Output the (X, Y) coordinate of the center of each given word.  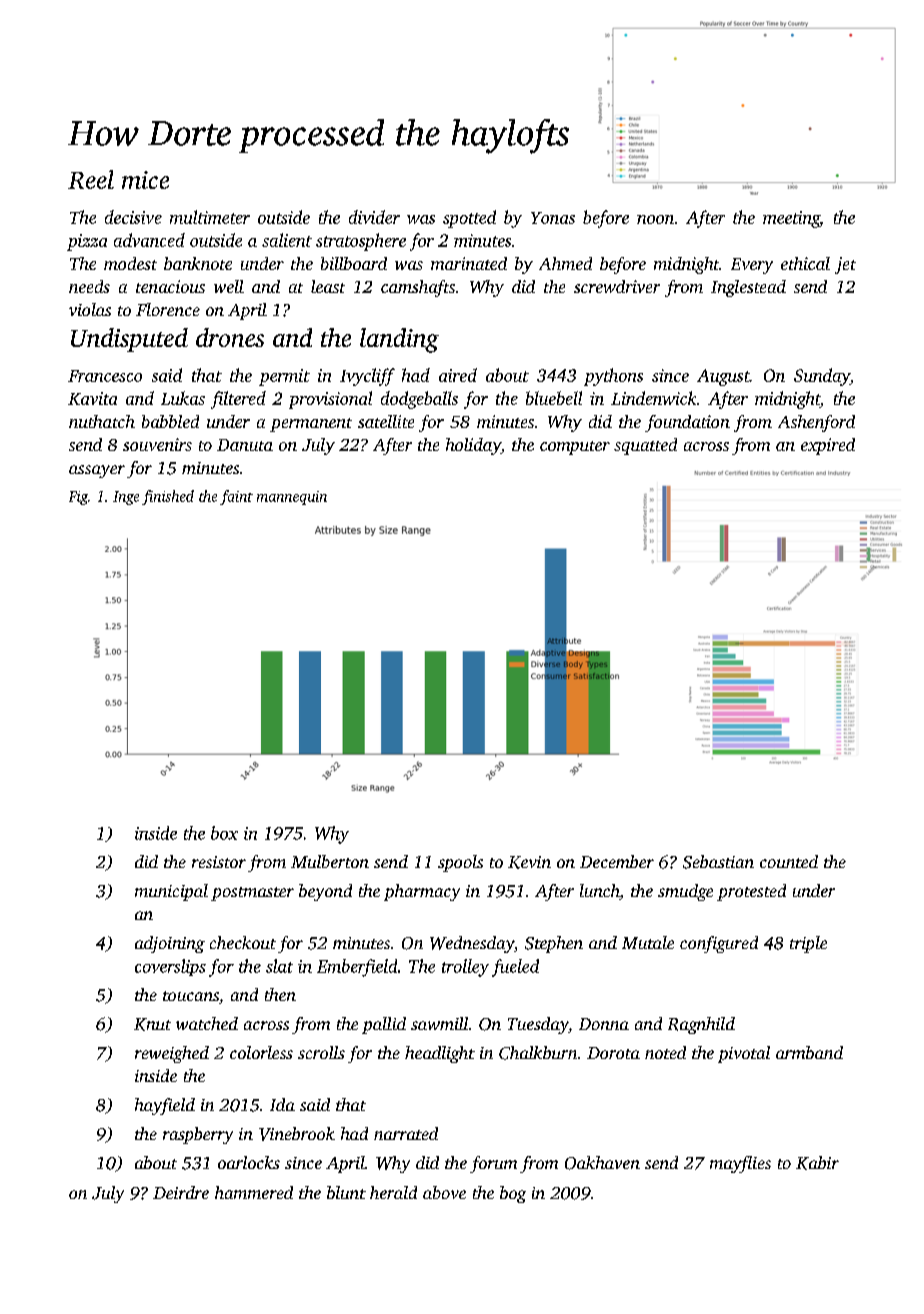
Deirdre (181, 1192)
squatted (645, 446)
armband (809, 1052)
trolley (465, 968)
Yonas (553, 218)
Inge (126, 498)
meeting (791, 219)
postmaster (252, 894)
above (444, 1192)
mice (145, 180)
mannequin (292, 498)
